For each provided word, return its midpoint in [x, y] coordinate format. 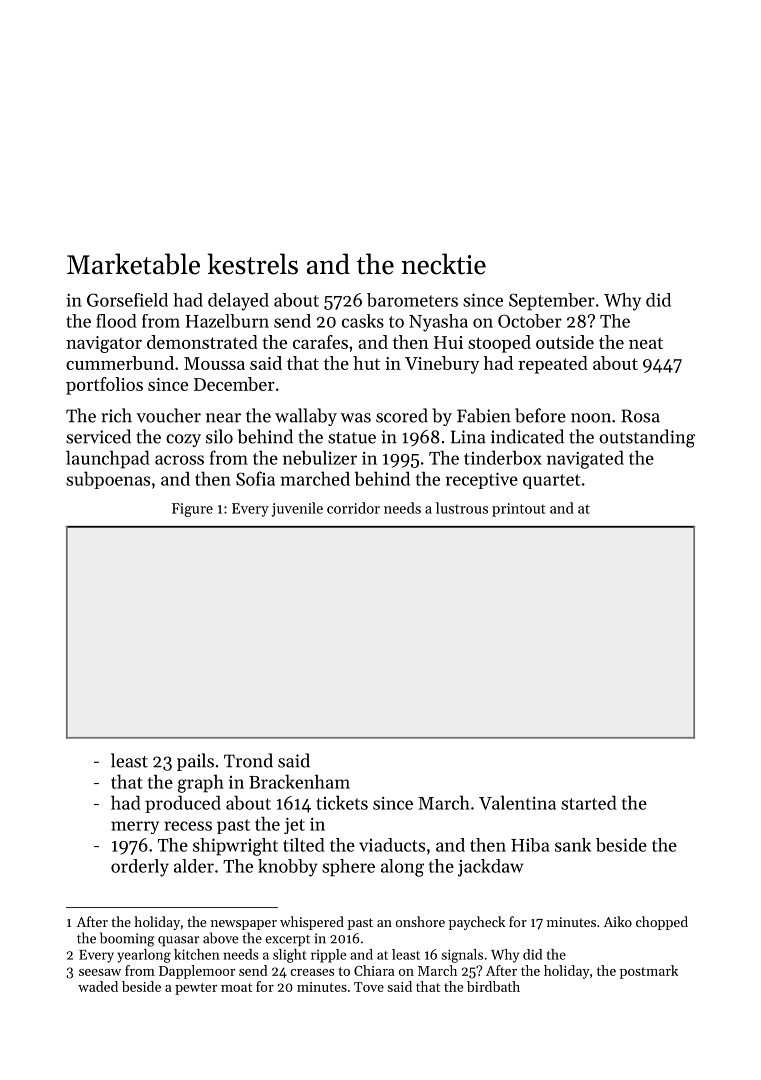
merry [135, 827]
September [552, 302]
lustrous [462, 508]
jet [294, 825]
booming [127, 939]
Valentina [517, 802]
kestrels [252, 264]
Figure [192, 510]
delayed [238, 302]
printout [519, 510]
